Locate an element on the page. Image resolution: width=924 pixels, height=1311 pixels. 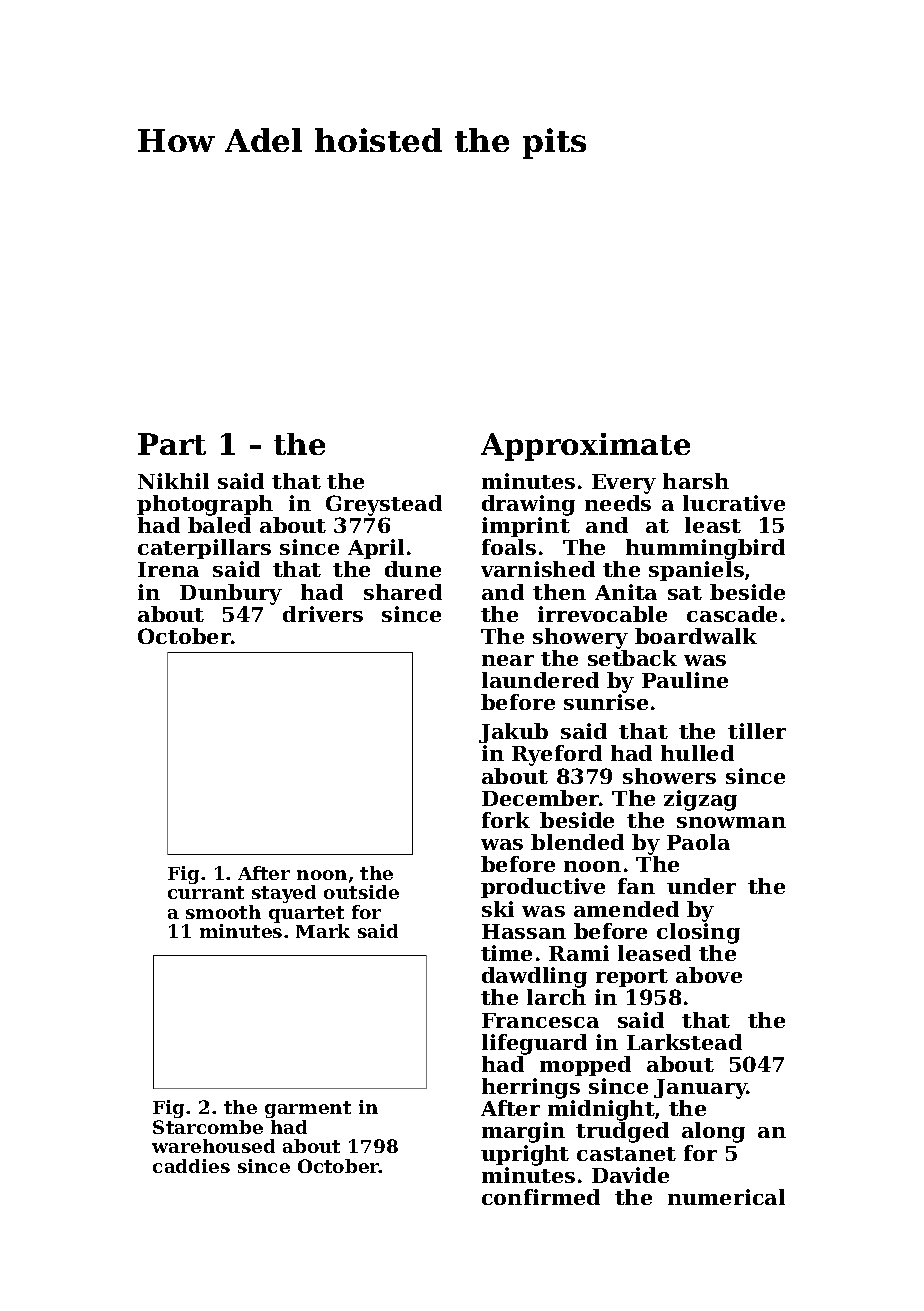
confirmed is located at coordinates (541, 1197).
